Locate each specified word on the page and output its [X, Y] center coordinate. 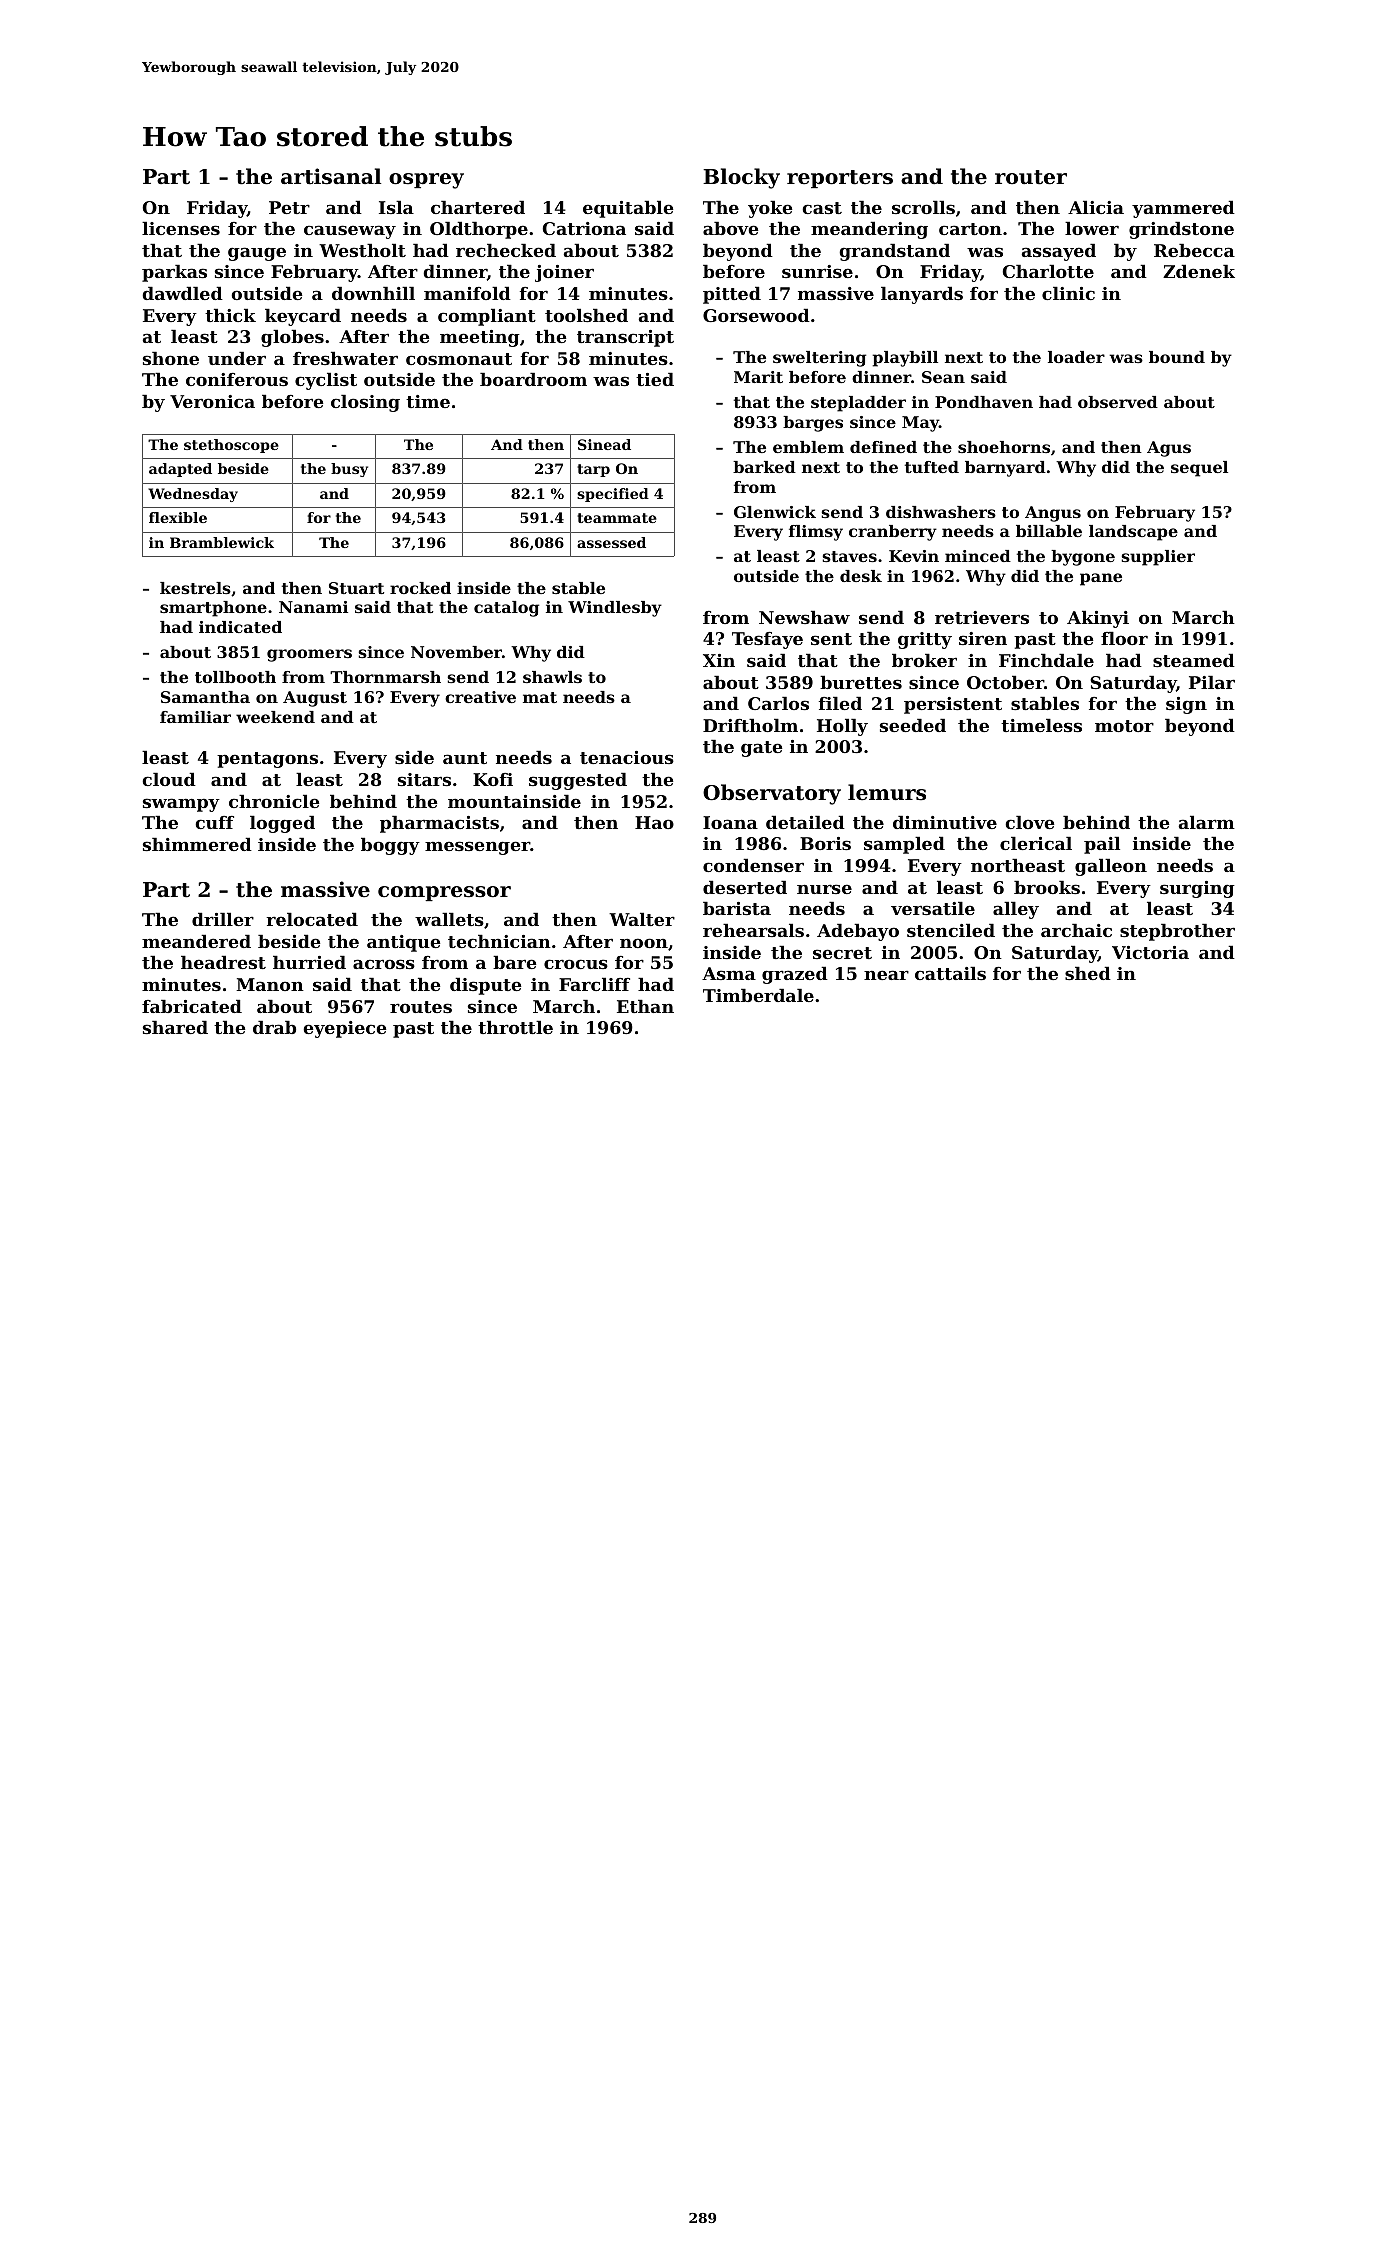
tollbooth [235, 677]
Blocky [741, 178]
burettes [861, 682]
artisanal [331, 176]
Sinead [604, 444]
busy [349, 470]
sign [1186, 705]
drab [274, 1027]
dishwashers [941, 512]
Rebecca [1194, 250]
